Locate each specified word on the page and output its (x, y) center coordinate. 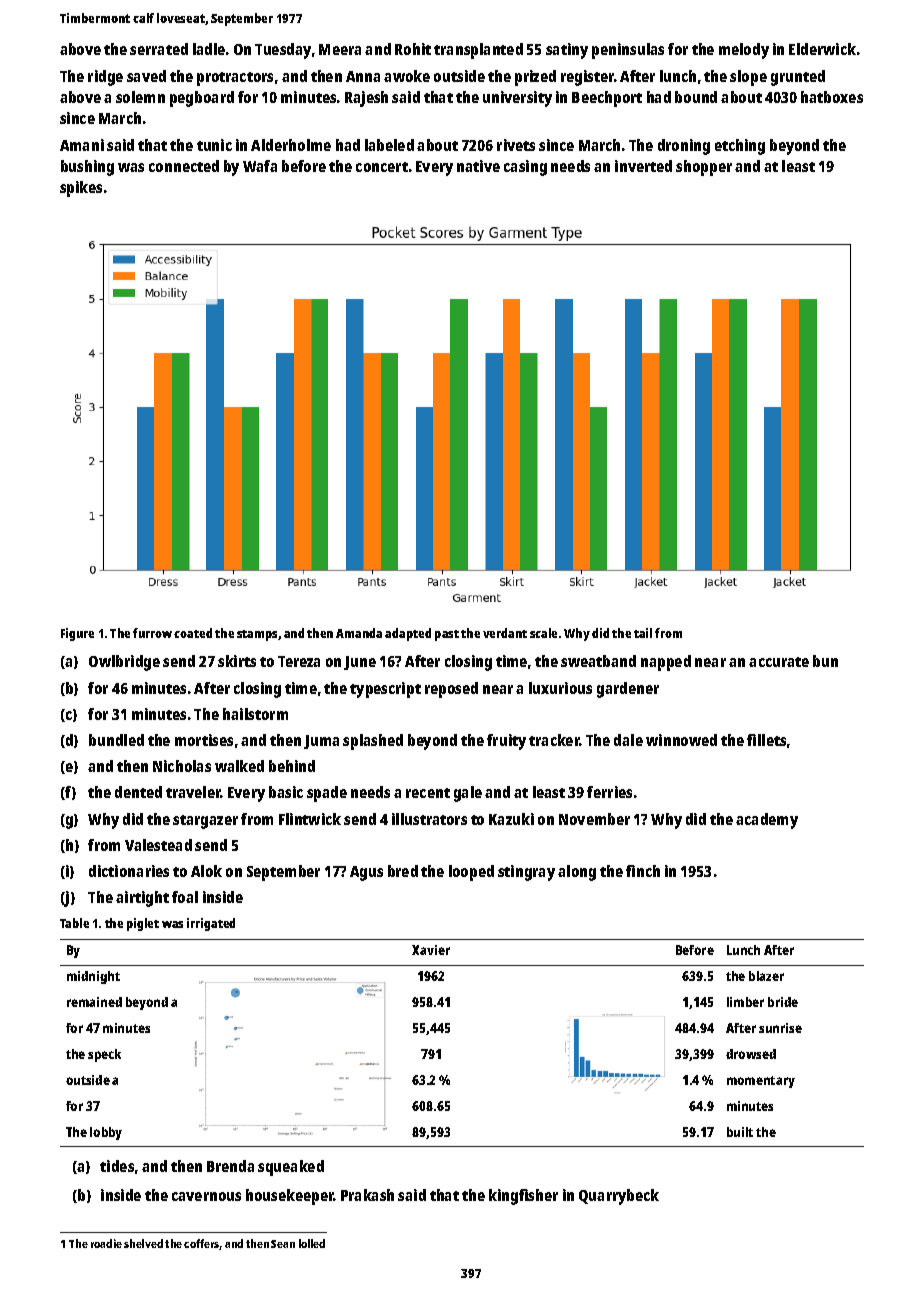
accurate (779, 662)
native (478, 166)
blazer (766, 976)
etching (740, 147)
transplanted (478, 51)
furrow (152, 633)
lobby (106, 1133)
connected (184, 166)
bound (696, 97)
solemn (140, 97)
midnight (93, 977)
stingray (526, 873)
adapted (408, 634)
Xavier (431, 950)
